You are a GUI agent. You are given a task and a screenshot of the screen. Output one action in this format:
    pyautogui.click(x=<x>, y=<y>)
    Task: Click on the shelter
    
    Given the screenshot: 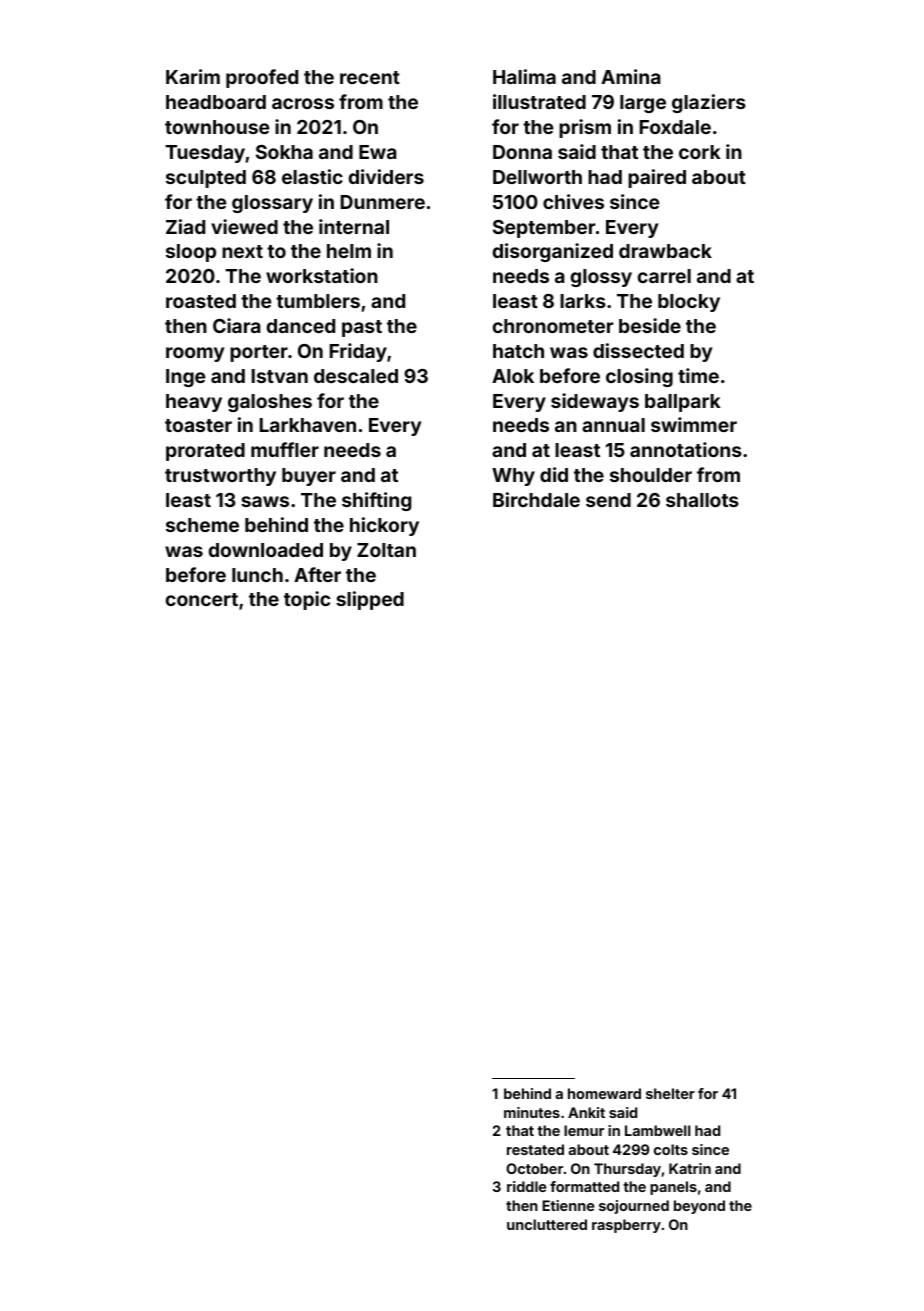 What is the action you would take?
    pyautogui.click(x=670, y=1093)
